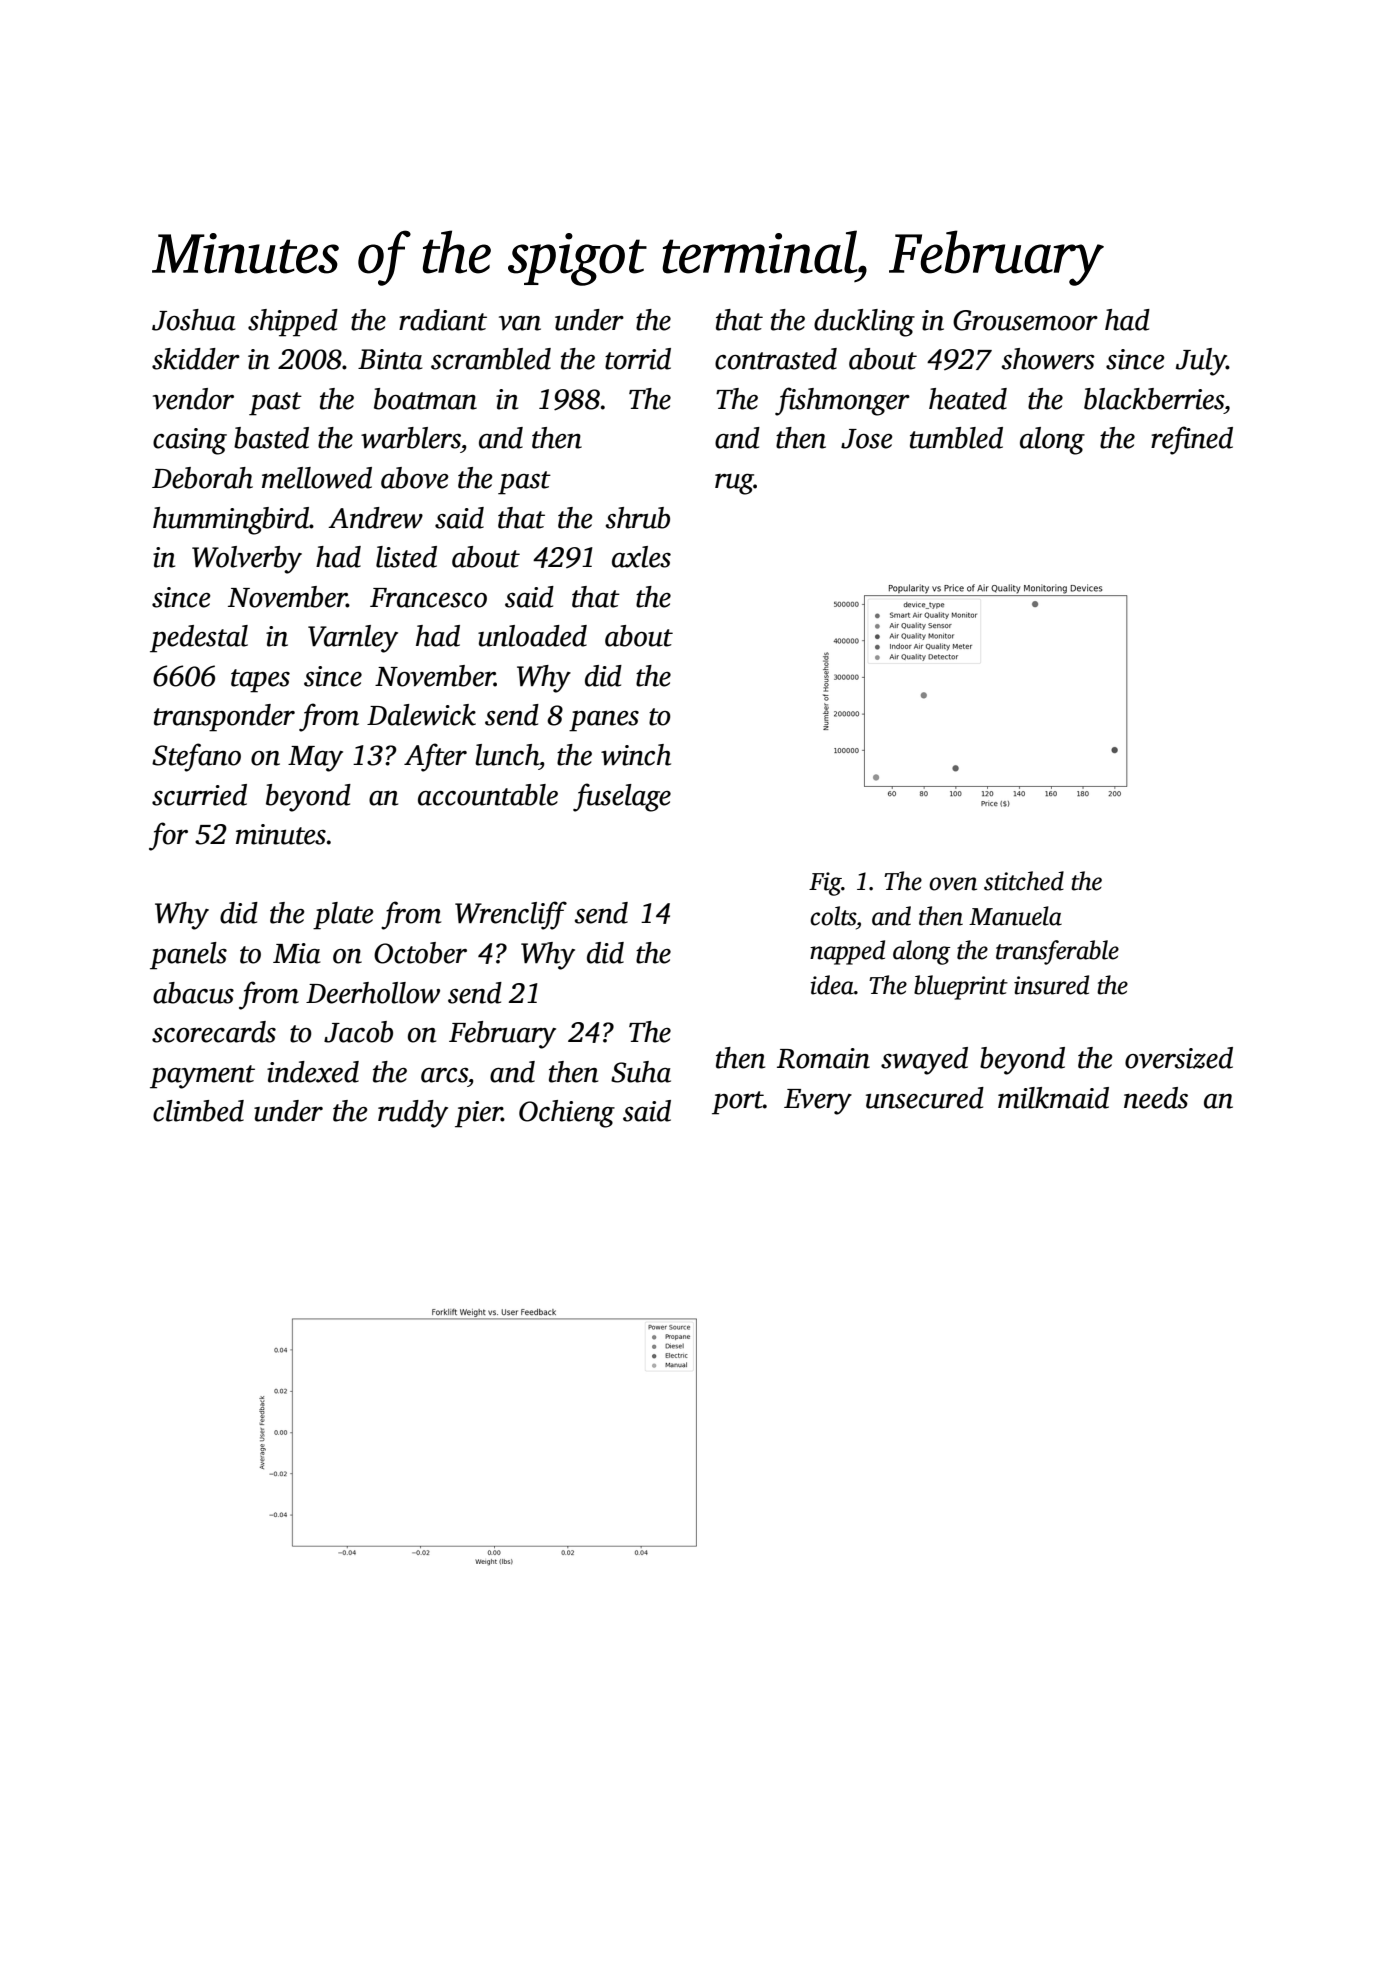  What do you see at coordinates (1025, 320) in the screenshot?
I see `Grousemoor` at bounding box center [1025, 320].
